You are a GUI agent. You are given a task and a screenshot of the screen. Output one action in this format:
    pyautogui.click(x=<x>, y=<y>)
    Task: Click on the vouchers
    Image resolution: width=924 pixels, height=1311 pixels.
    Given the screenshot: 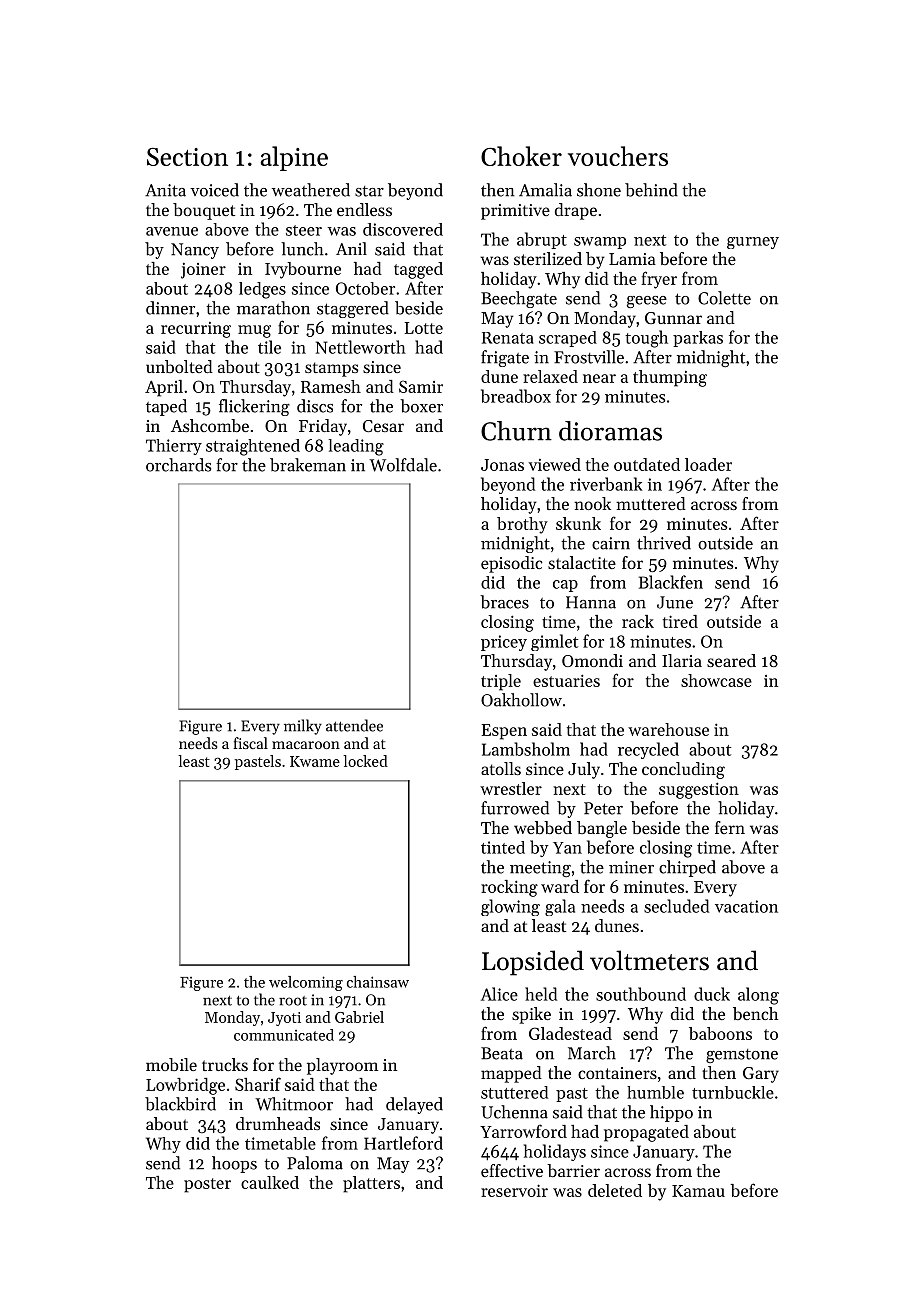 What is the action you would take?
    pyautogui.click(x=618, y=156)
